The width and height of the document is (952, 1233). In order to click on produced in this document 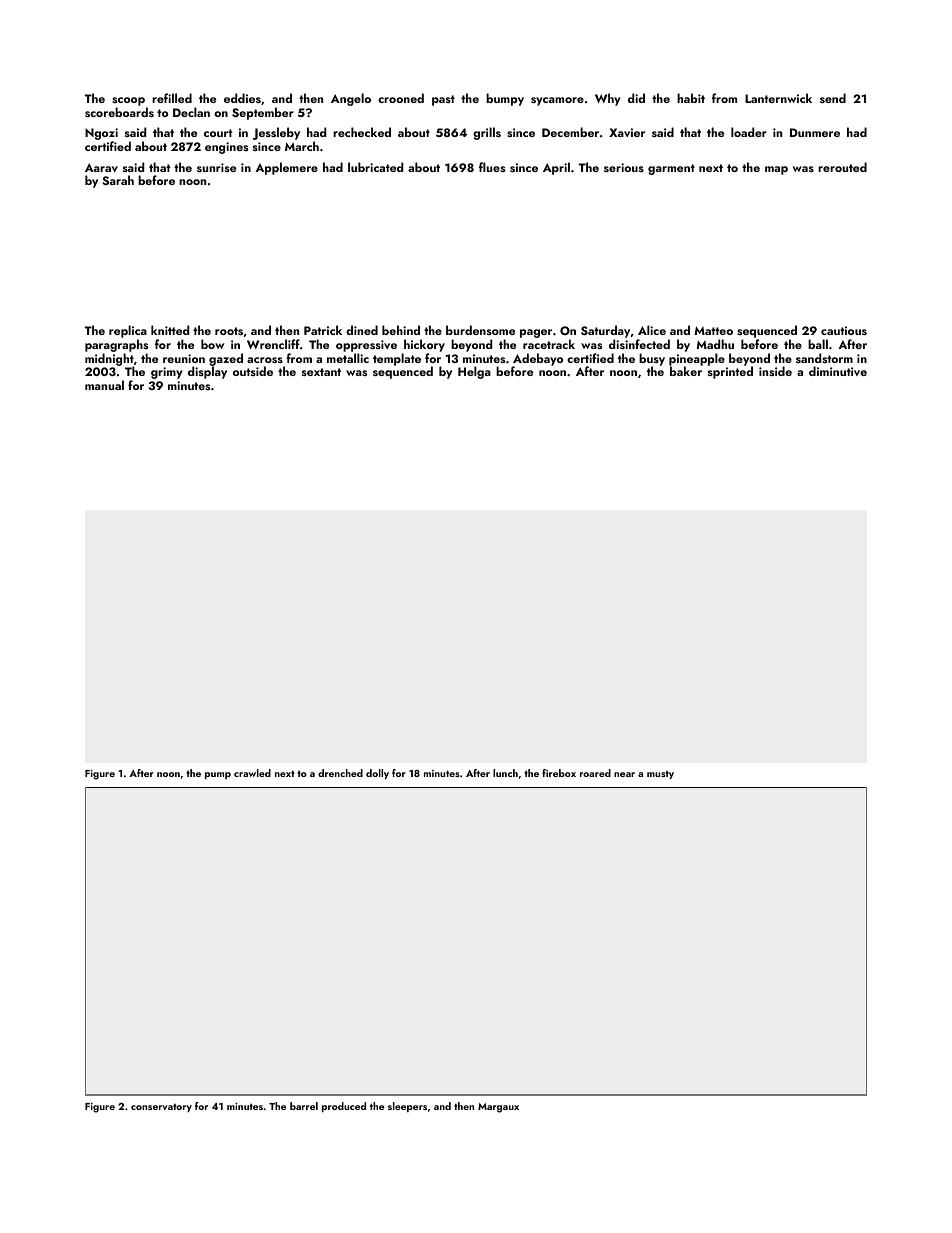, I will do `click(344, 1107)`.
